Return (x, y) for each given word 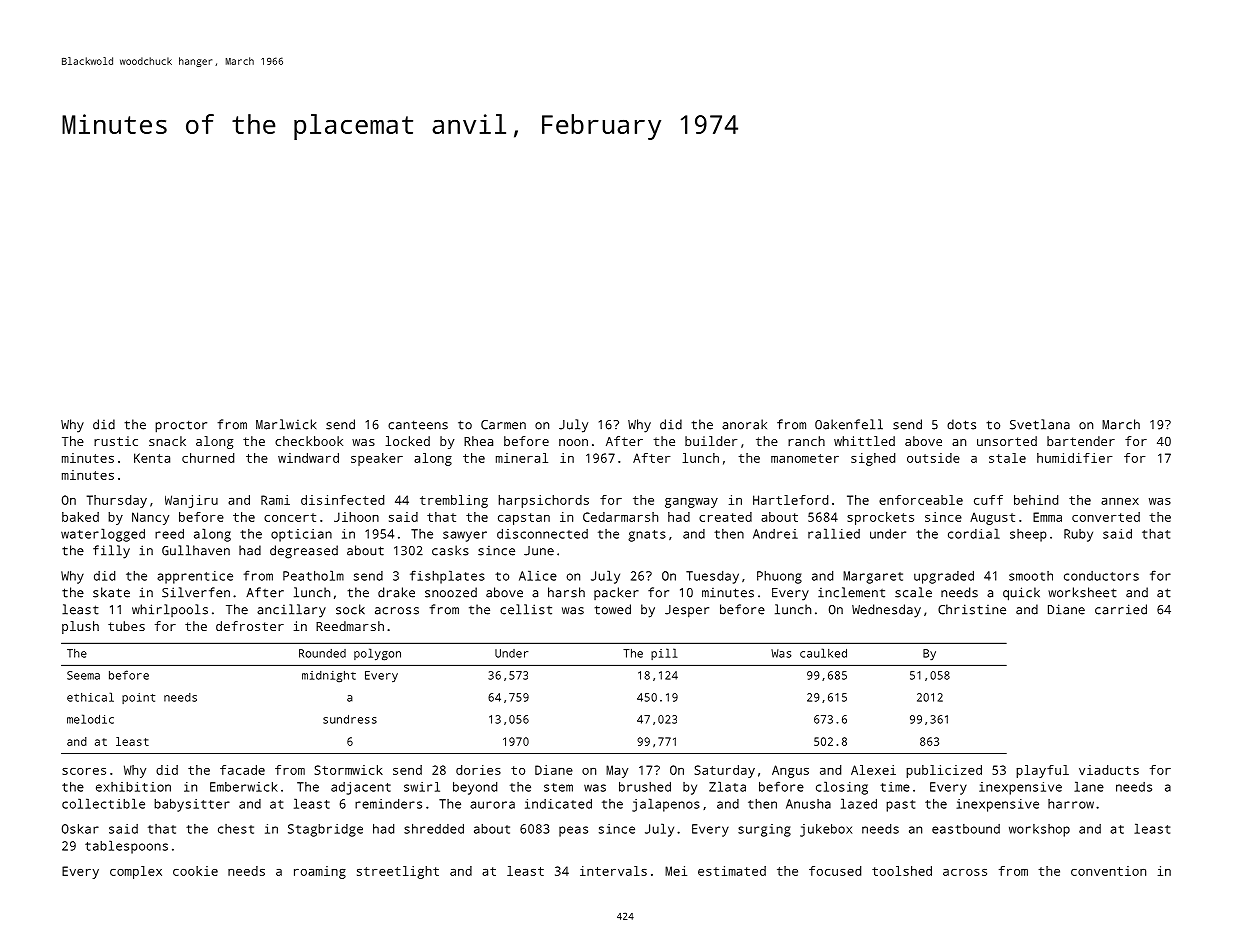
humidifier (1074, 458)
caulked (823, 653)
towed (612, 609)
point (138, 698)
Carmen (503, 425)
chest (236, 829)
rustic (116, 441)
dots (961, 424)
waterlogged (103, 535)
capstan (524, 519)
